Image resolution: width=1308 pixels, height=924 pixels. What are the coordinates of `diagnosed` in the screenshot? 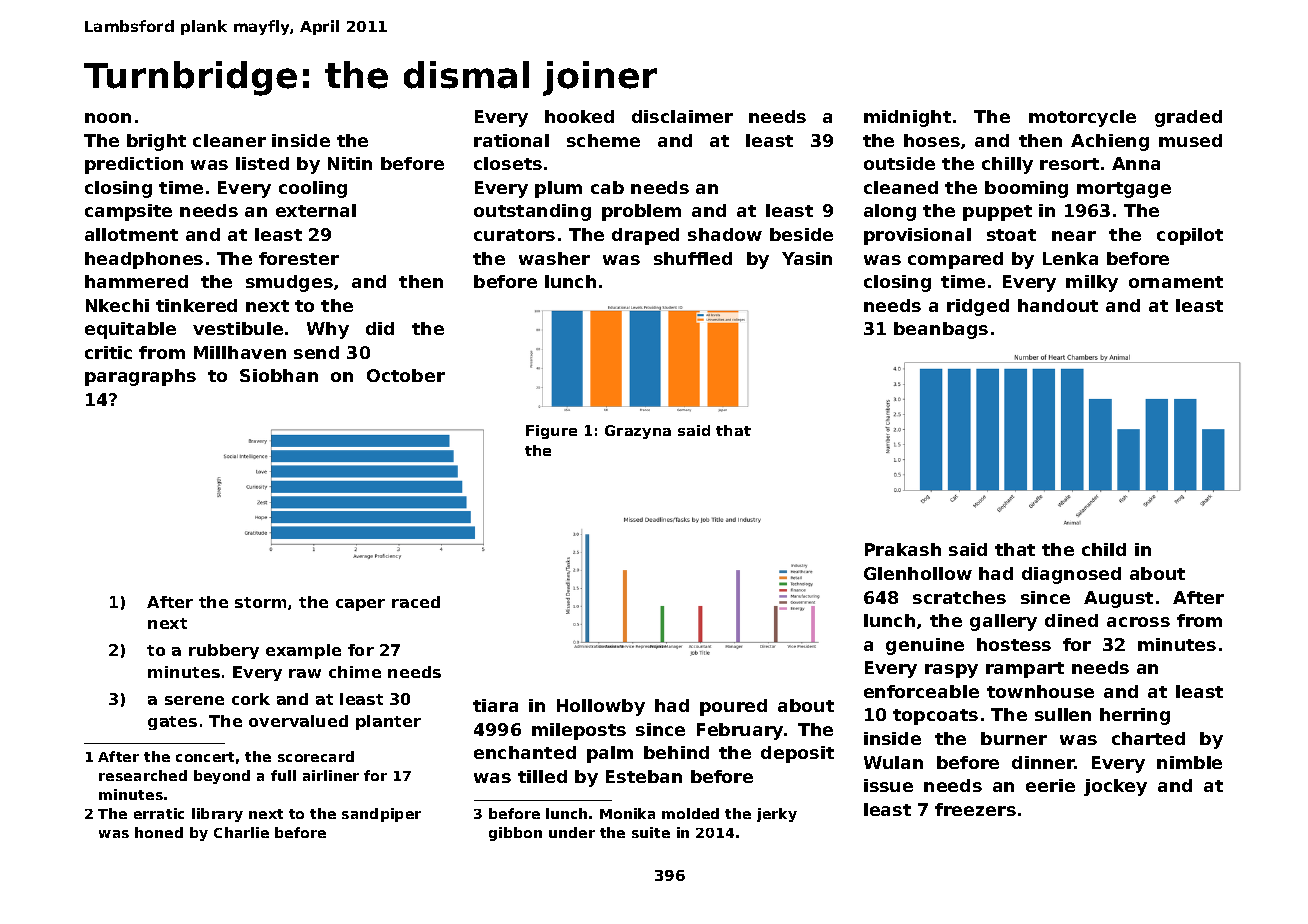 It's located at (1071, 575).
